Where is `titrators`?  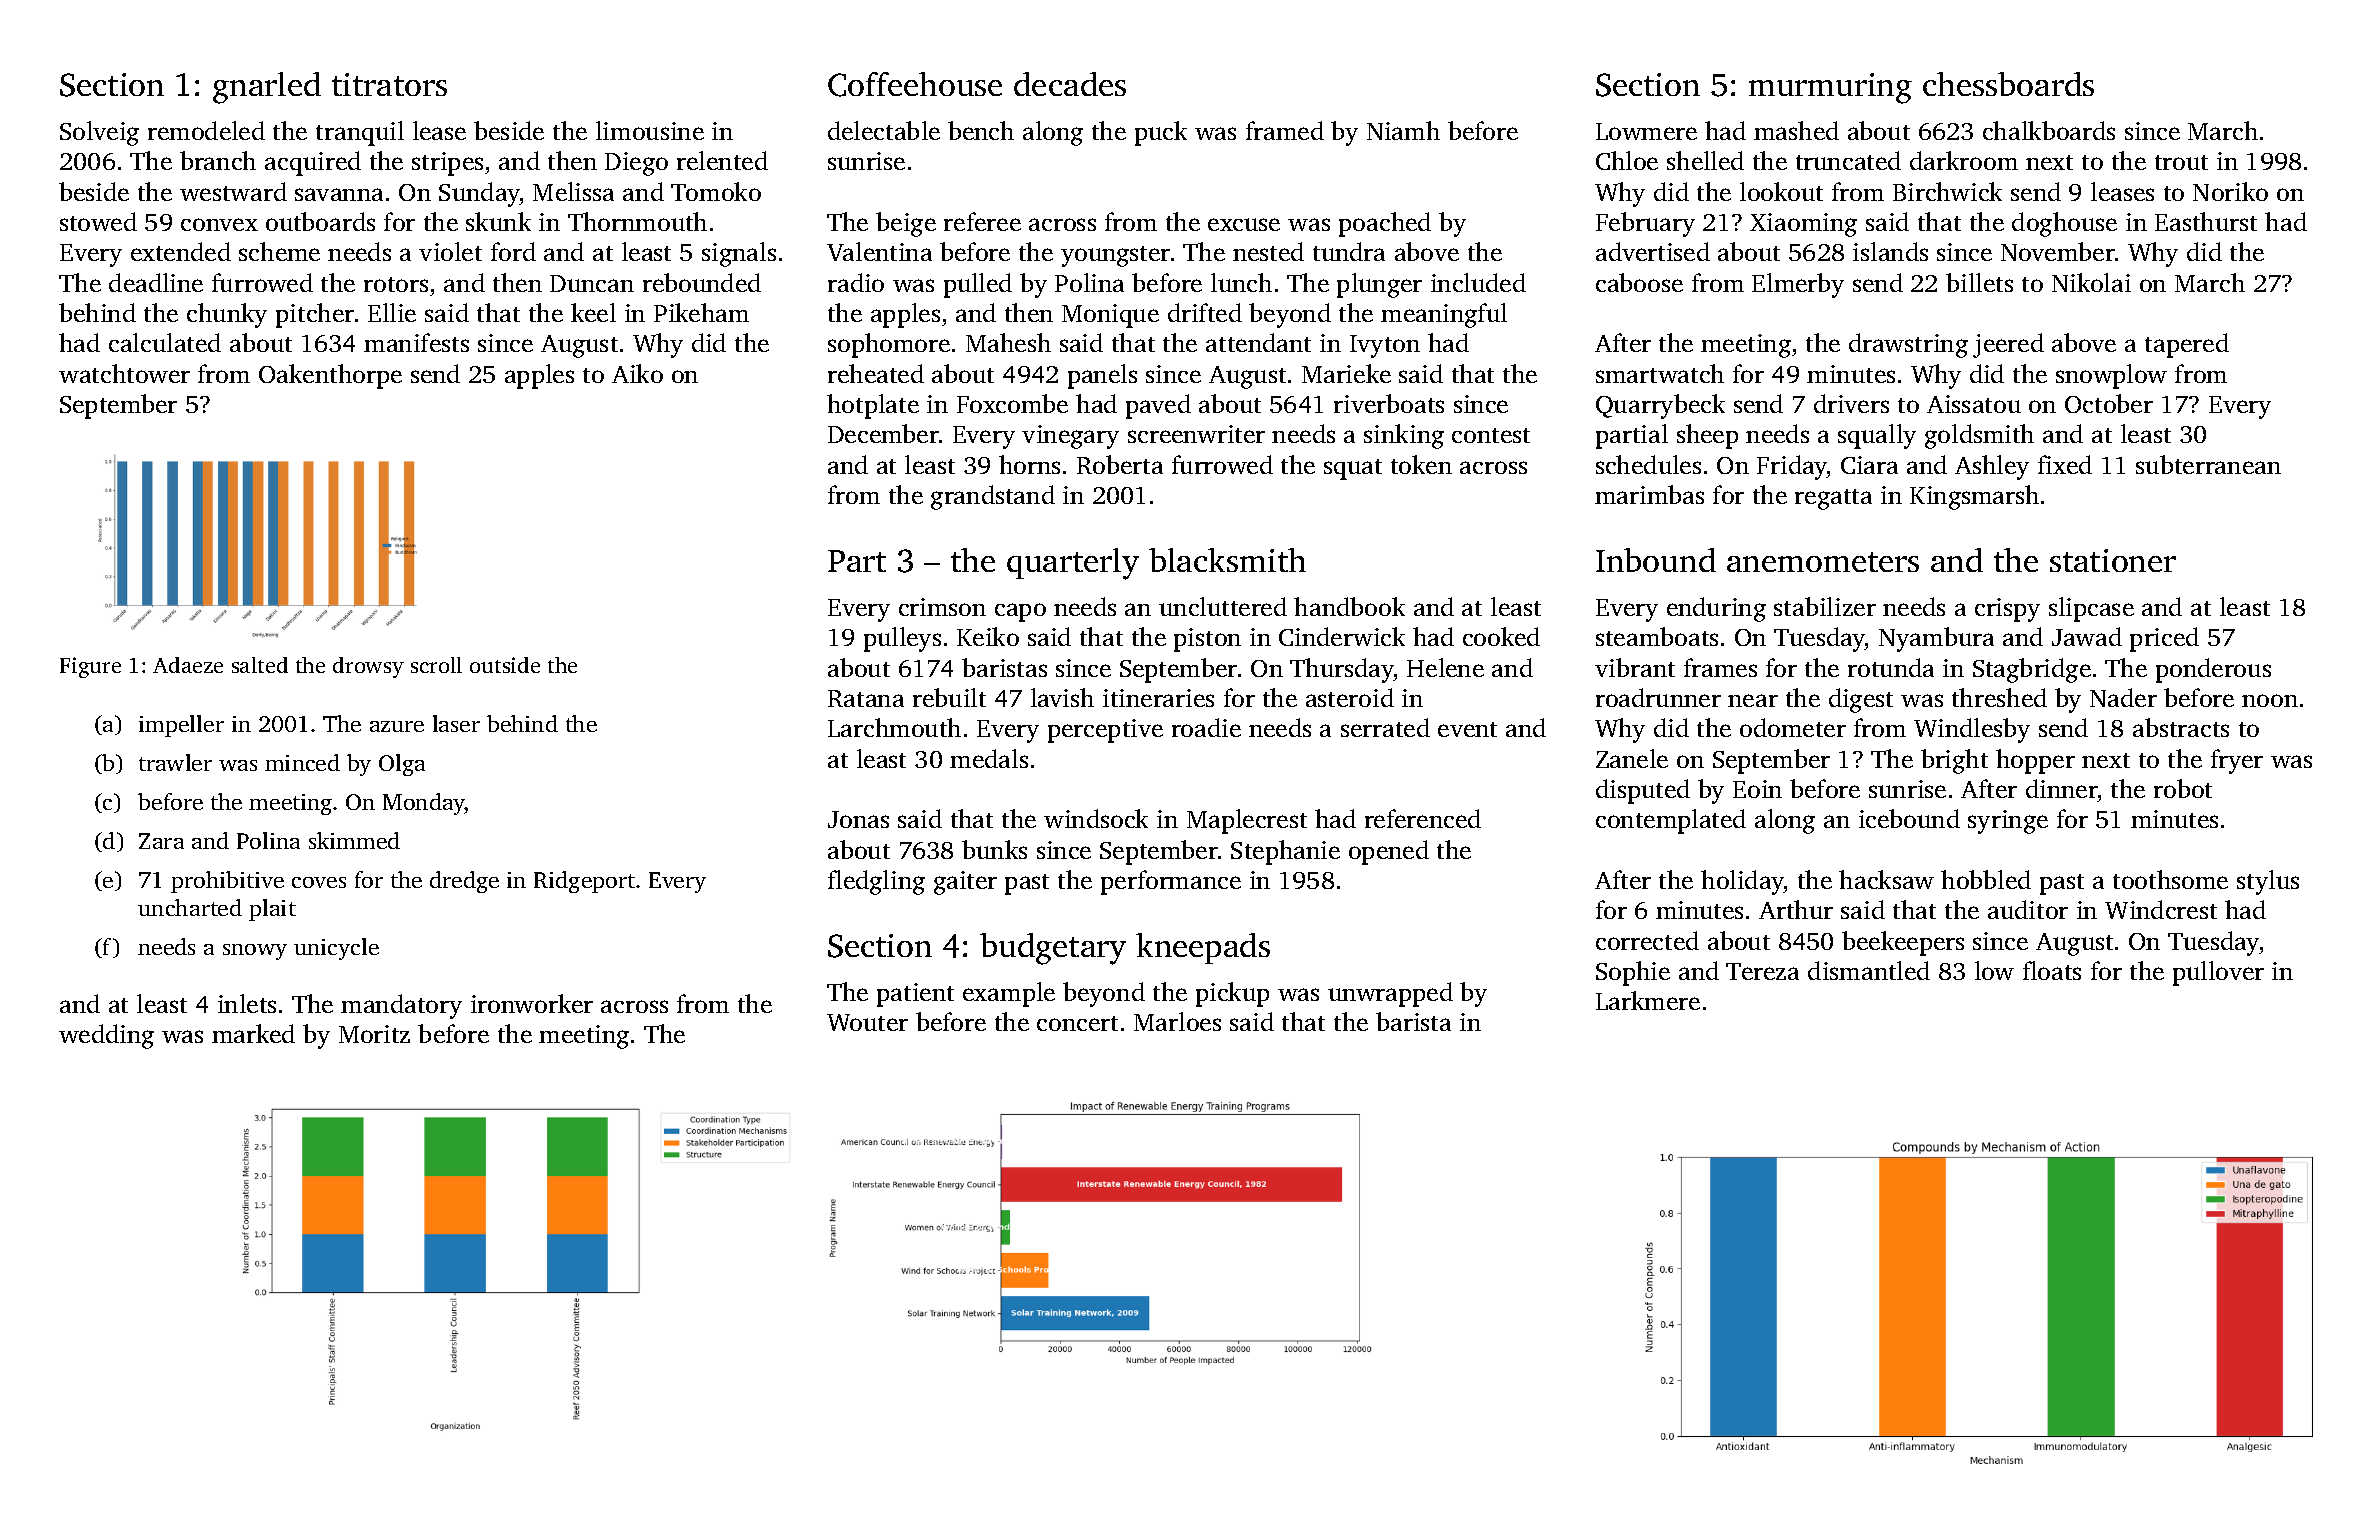
titrators is located at coordinates (389, 84).
